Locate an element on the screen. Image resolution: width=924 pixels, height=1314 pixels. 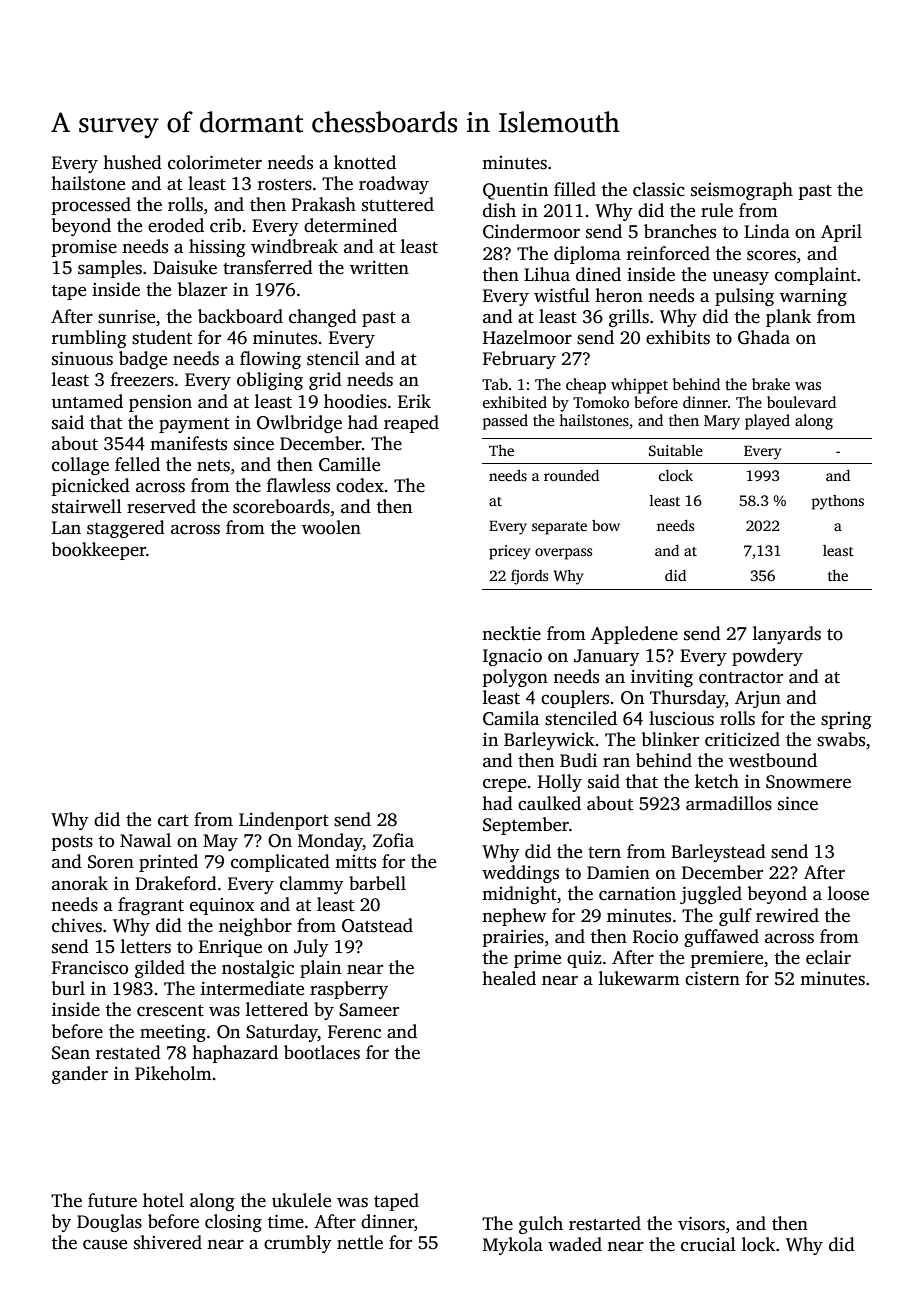
bookkeeper is located at coordinates (99, 551).
